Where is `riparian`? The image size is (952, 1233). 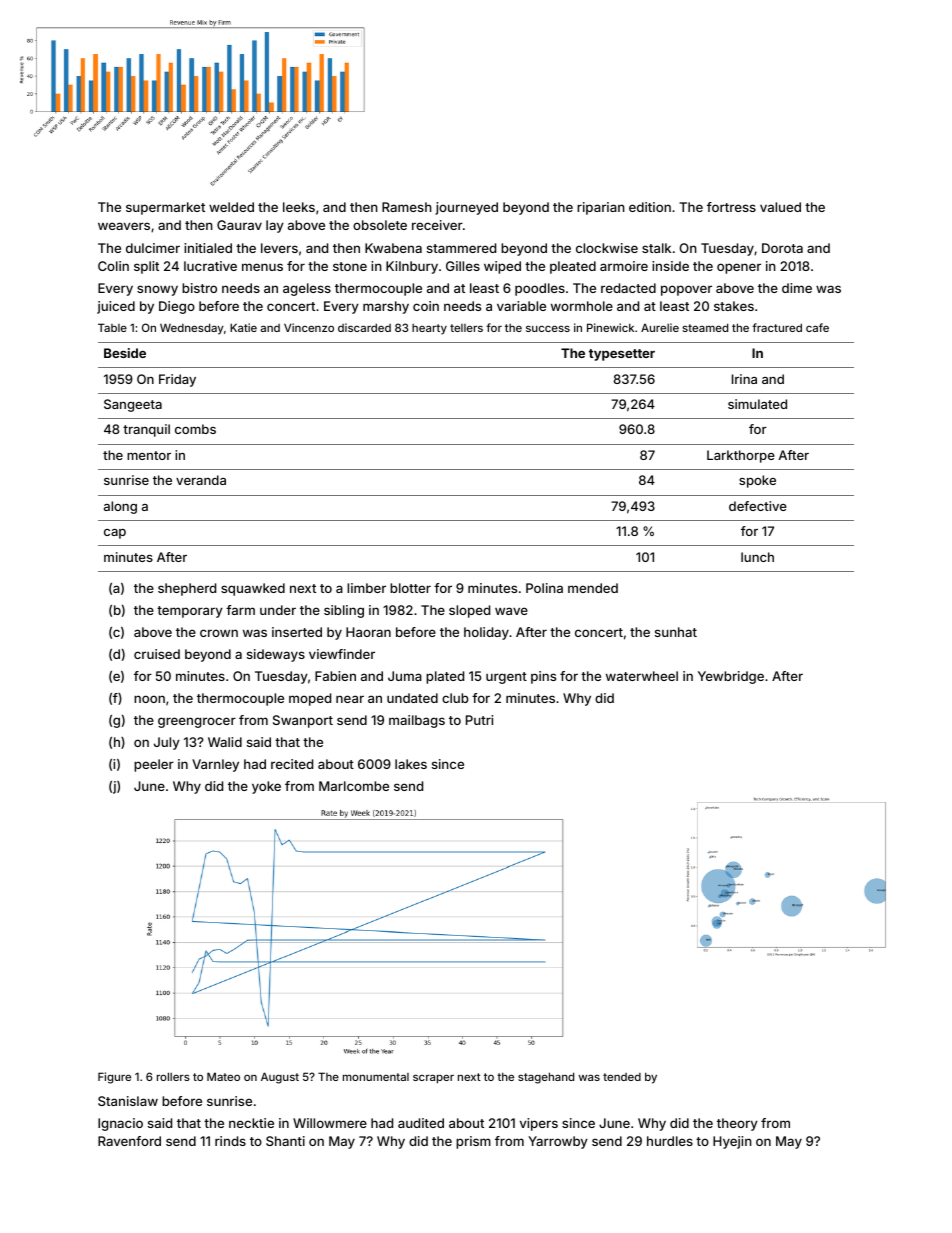
riparian is located at coordinates (601, 208).
